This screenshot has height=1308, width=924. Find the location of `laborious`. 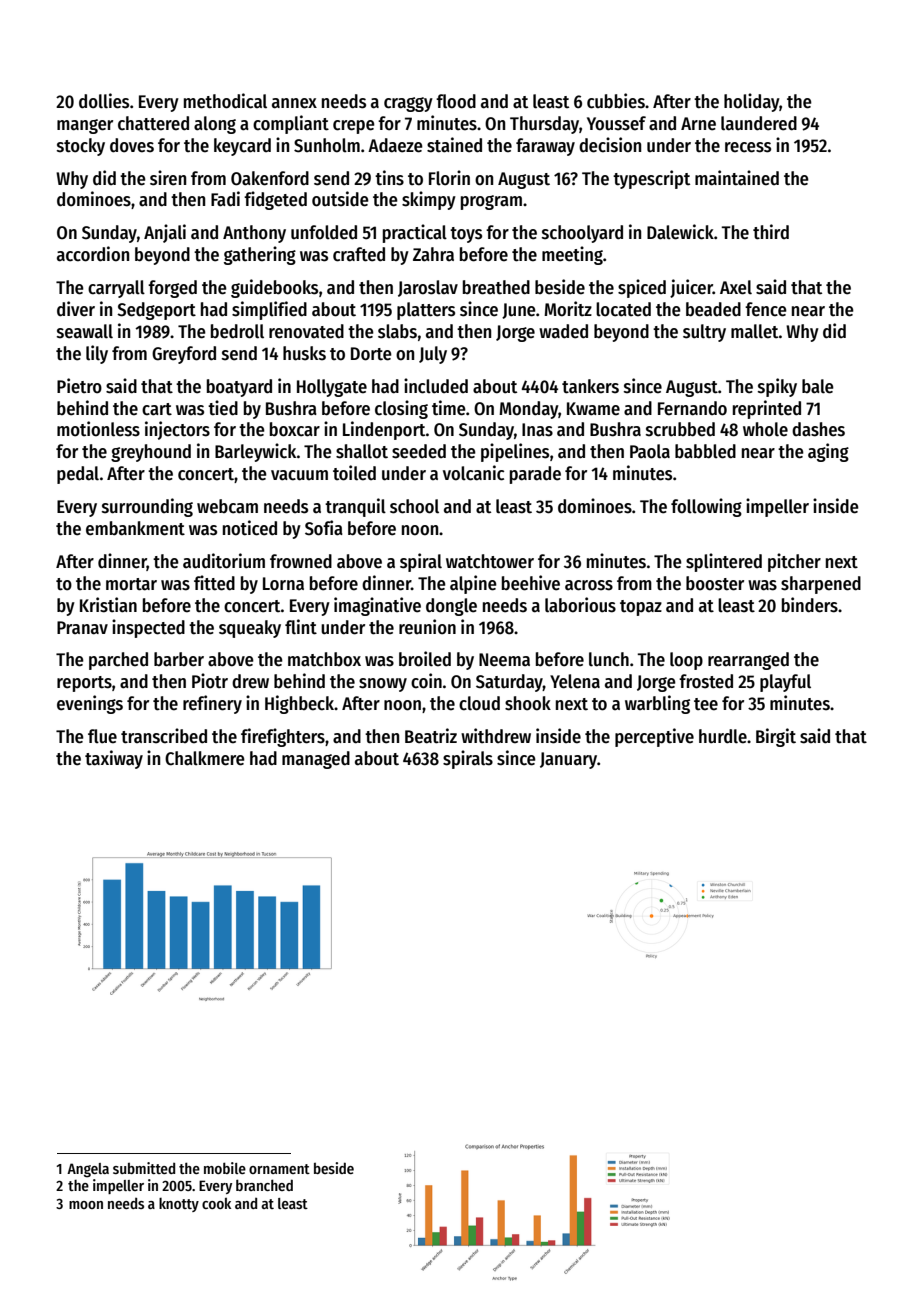

laborious is located at coordinates (580, 605).
